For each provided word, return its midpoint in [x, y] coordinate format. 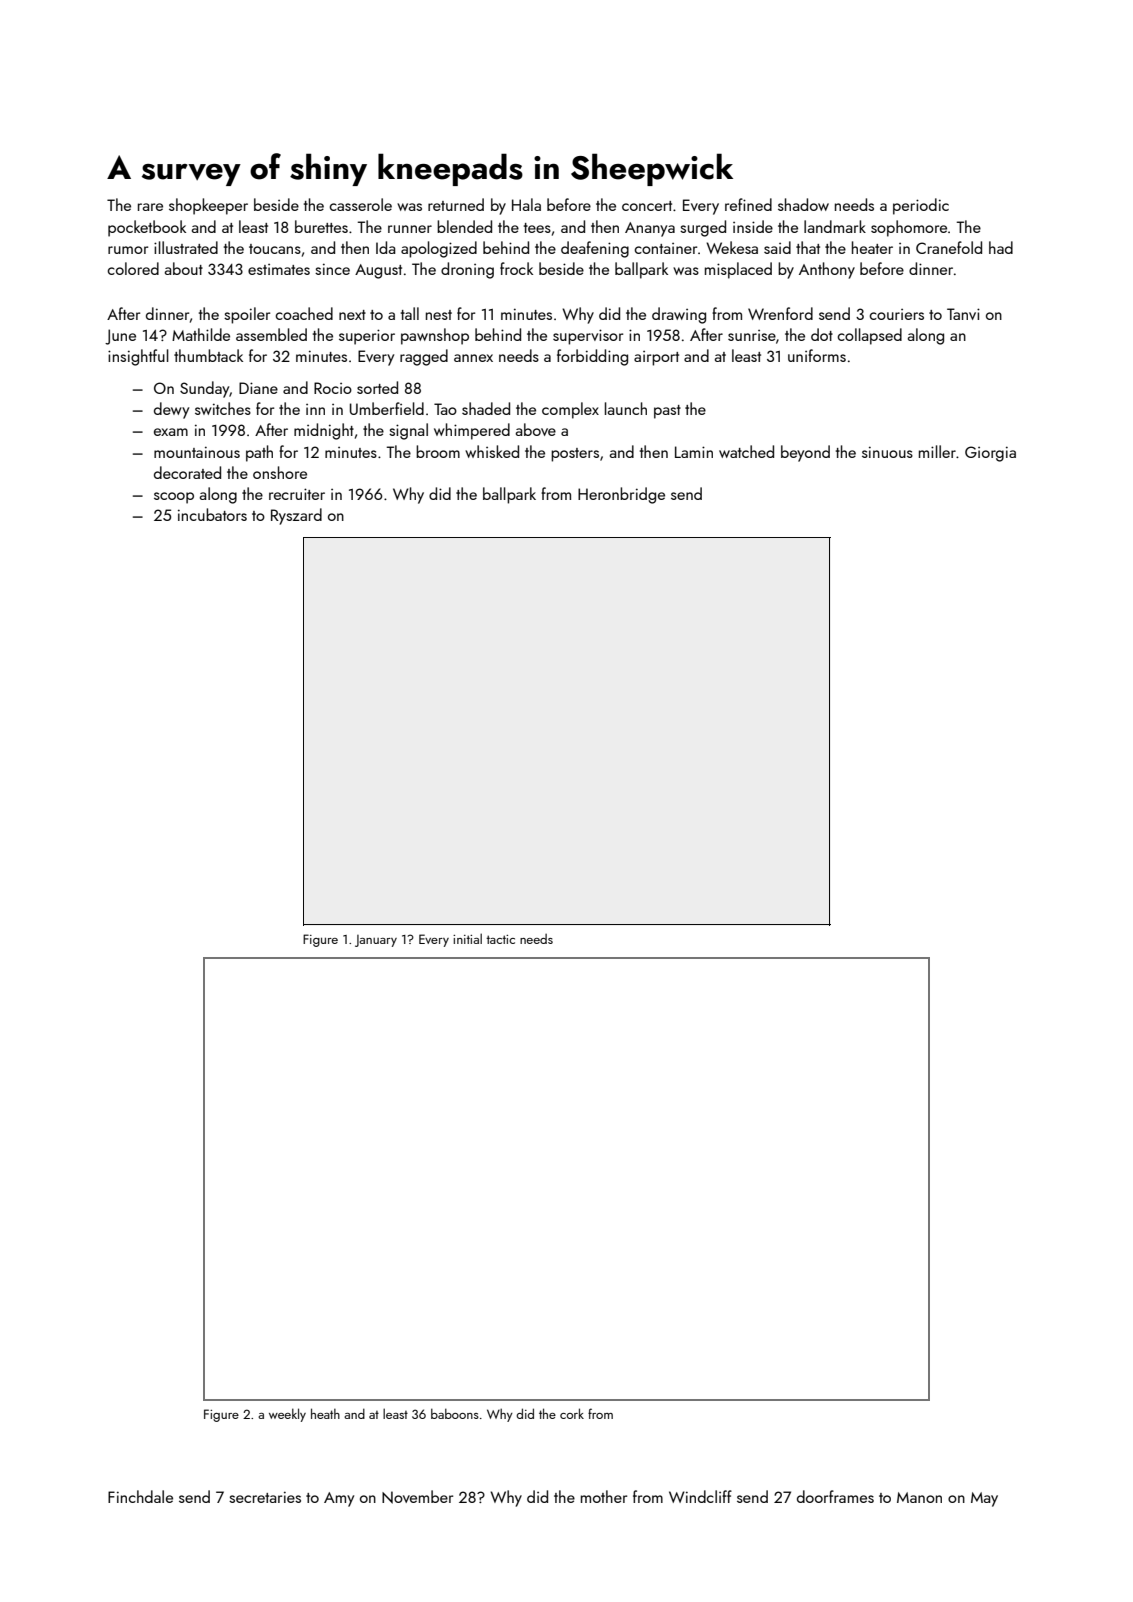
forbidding [592, 357]
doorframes [835, 1496]
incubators [212, 514]
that [808, 247]
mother [604, 1496]
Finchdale [140, 1496]
